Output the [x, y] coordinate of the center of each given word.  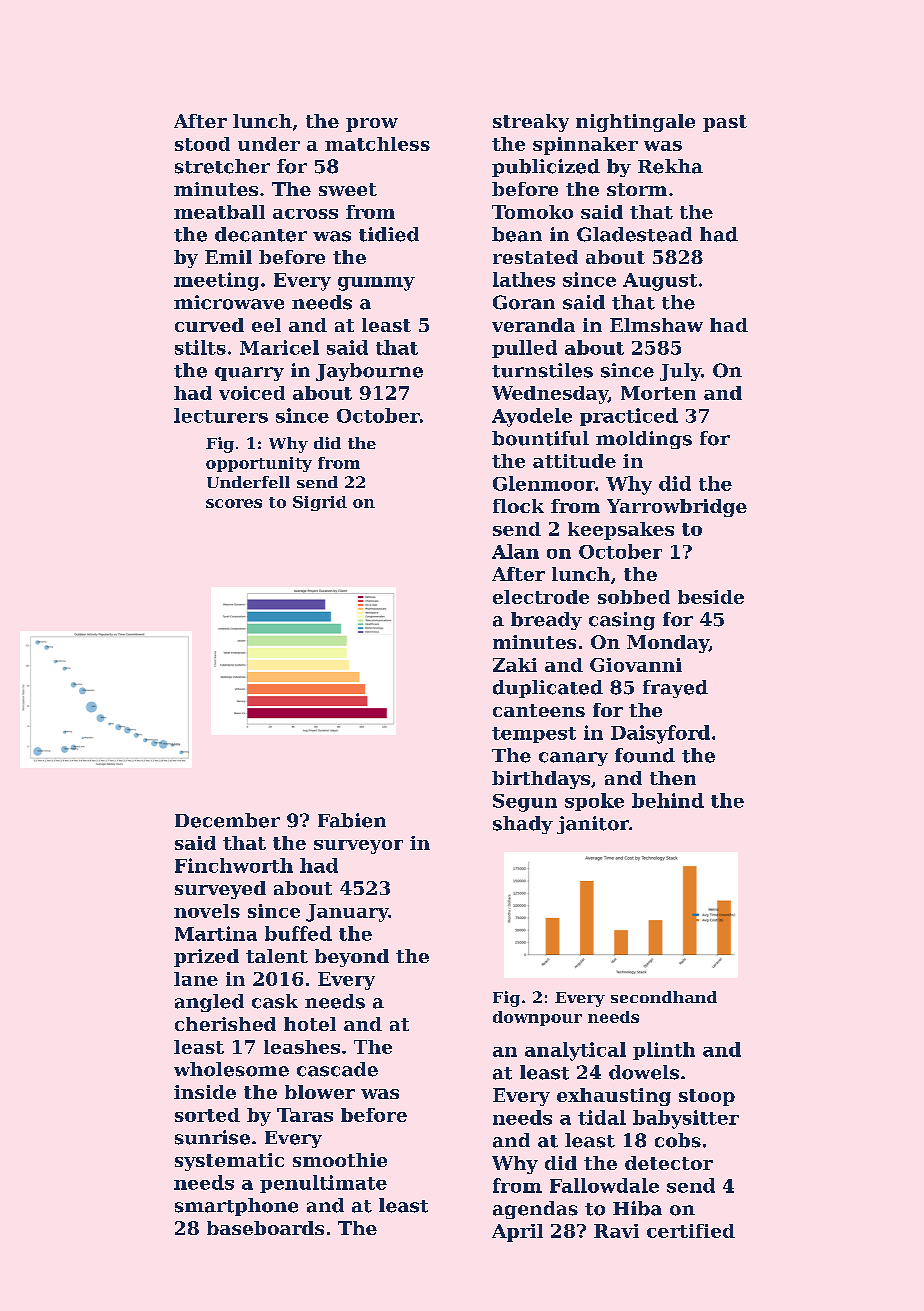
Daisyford [660, 734]
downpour [537, 1018]
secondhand [664, 997]
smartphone [236, 1207]
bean [517, 234]
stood [202, 144]
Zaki [515, 665]
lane [196, 979]
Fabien [352, 820]
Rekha [670, 166]
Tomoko [532, 212]
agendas [535, 1210]
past [725, 123]
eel [266, 325]
